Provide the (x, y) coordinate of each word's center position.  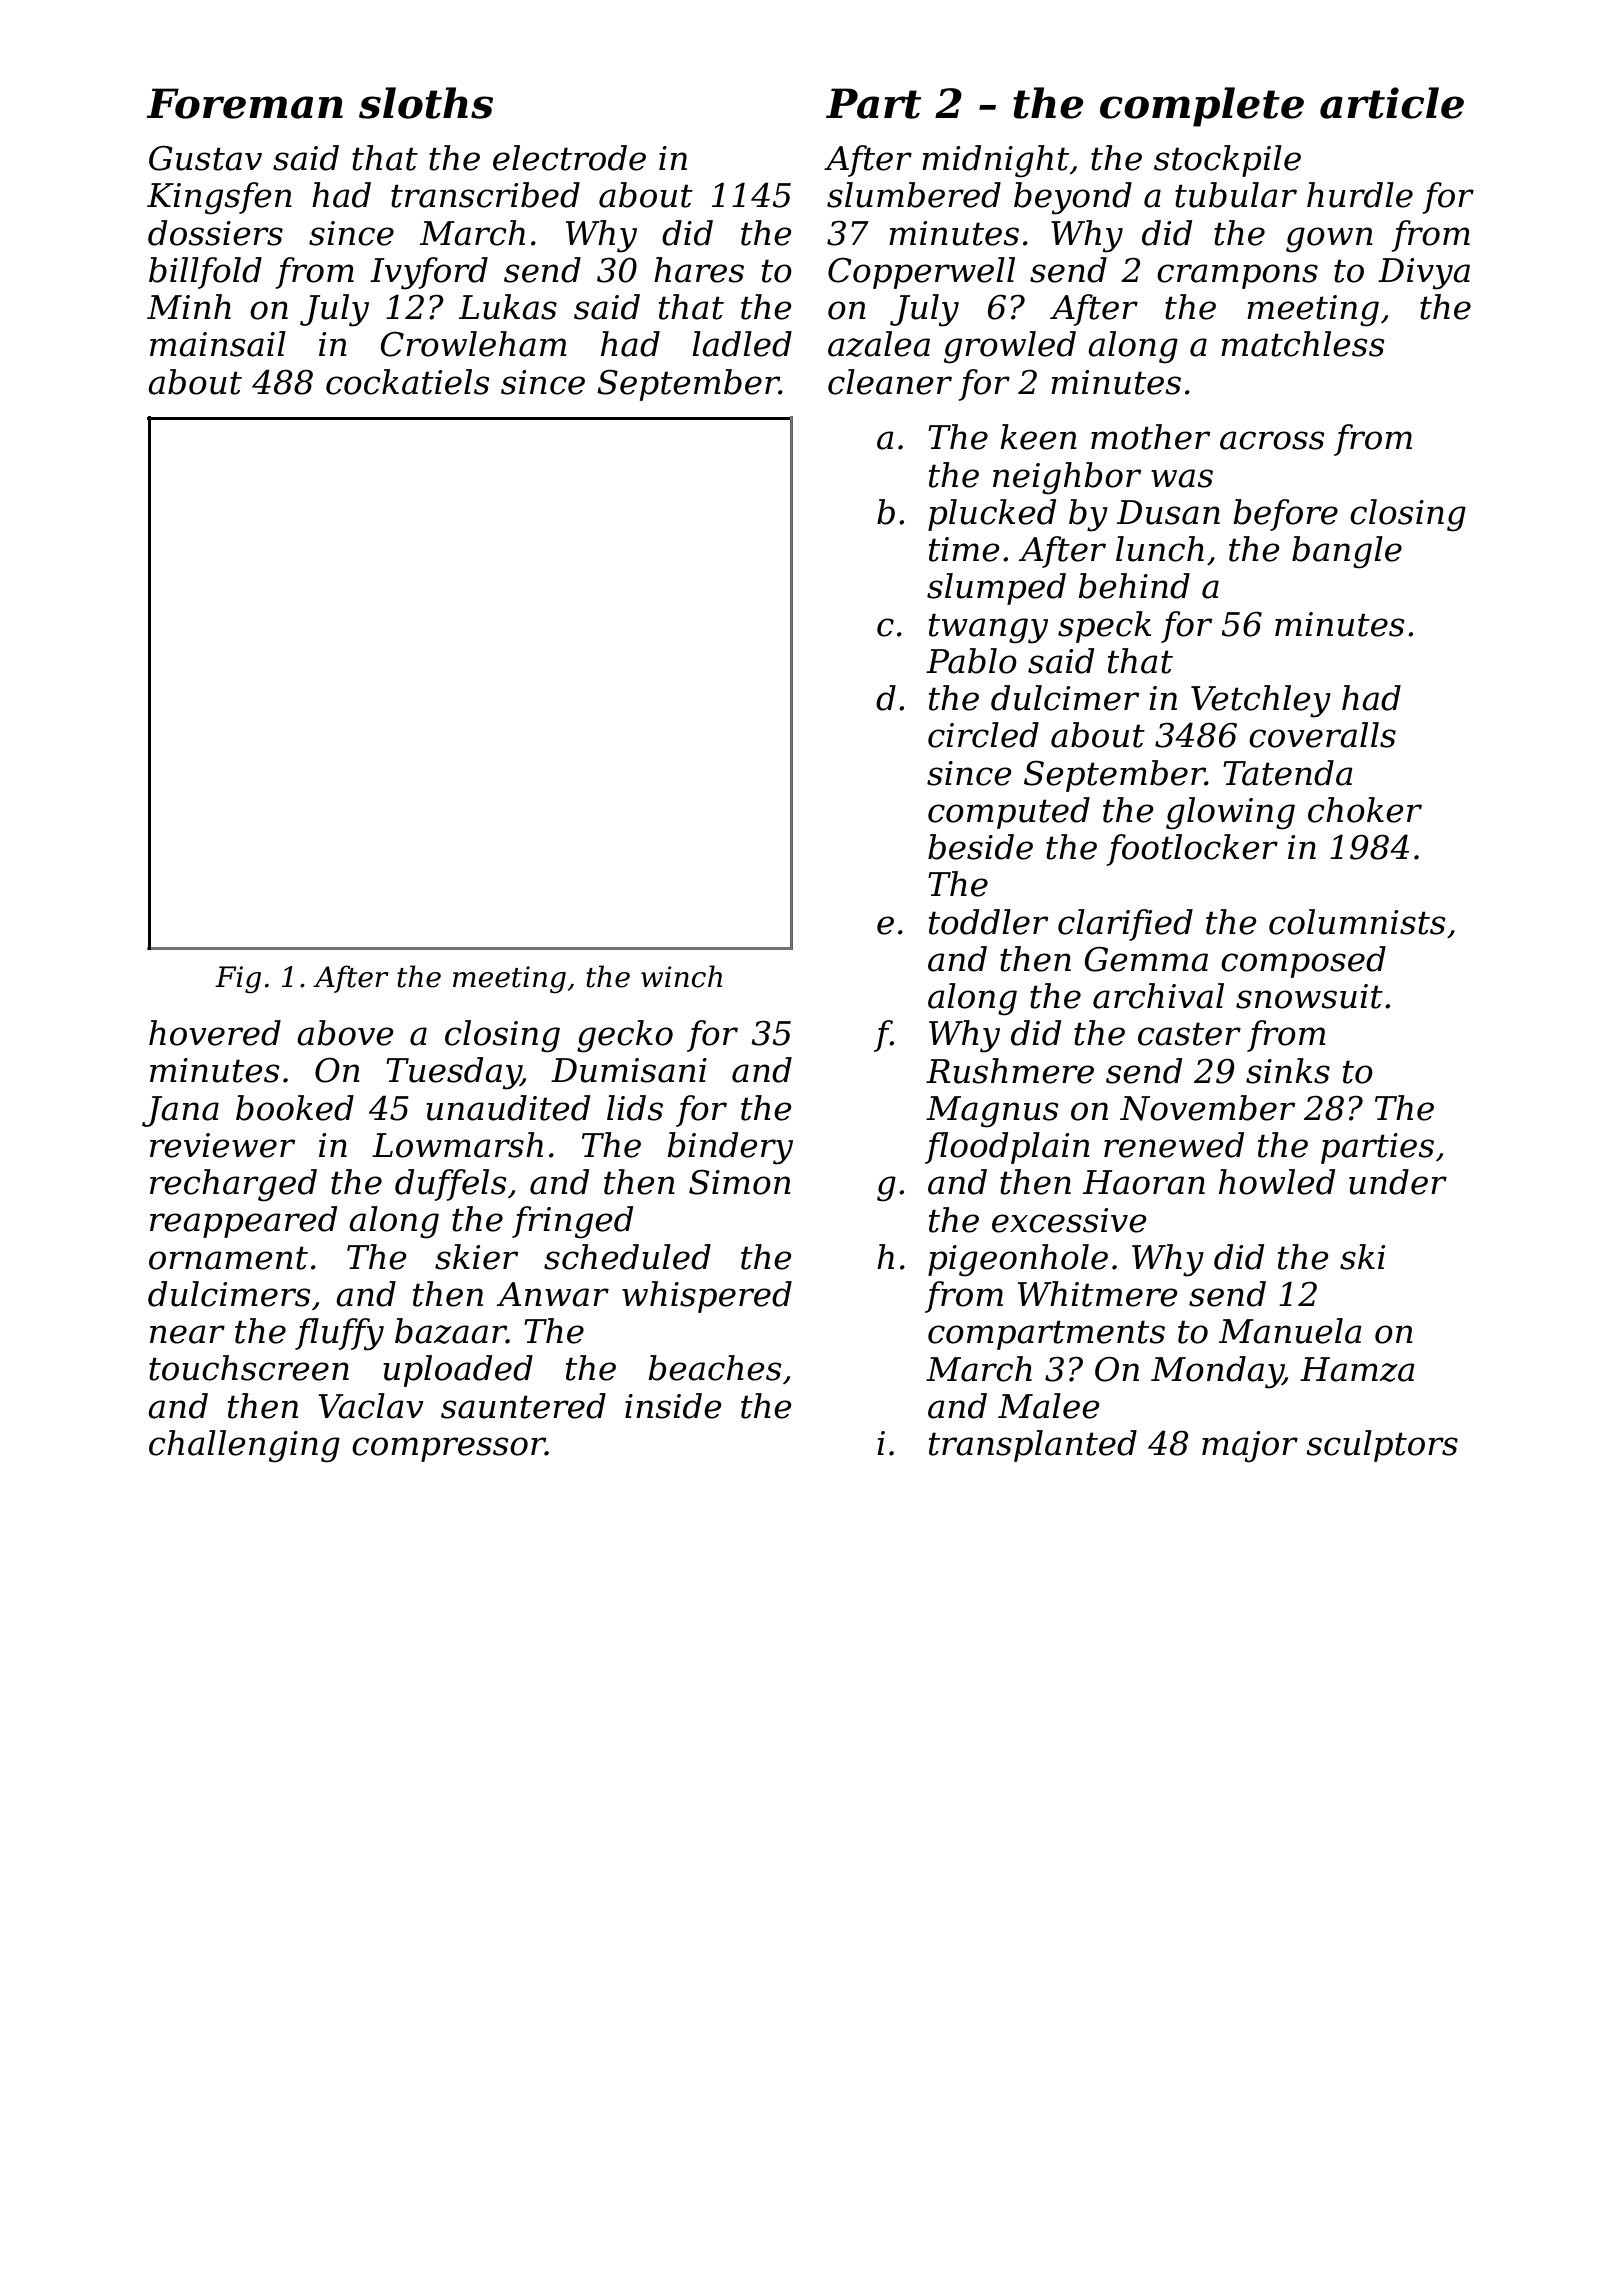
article (1392, 103)
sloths (426, 103)
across (1272, 440)
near (187, 1334)
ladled (742, 344)
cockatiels (408, 382)
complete (1202, 107)
